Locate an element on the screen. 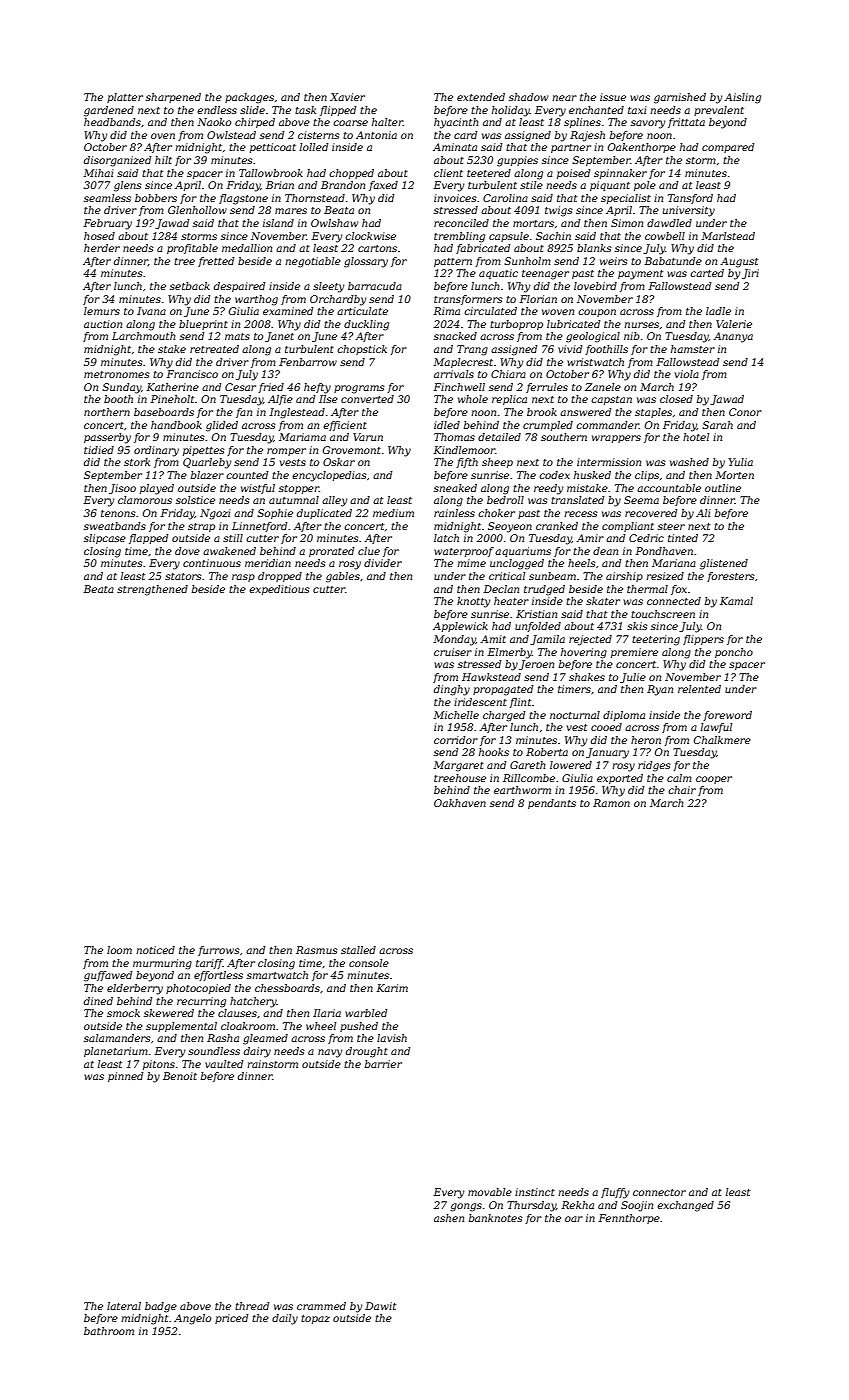 The width and height of the screenshot is (849, 1400). Aisling is located at coordinates (742, 98).
